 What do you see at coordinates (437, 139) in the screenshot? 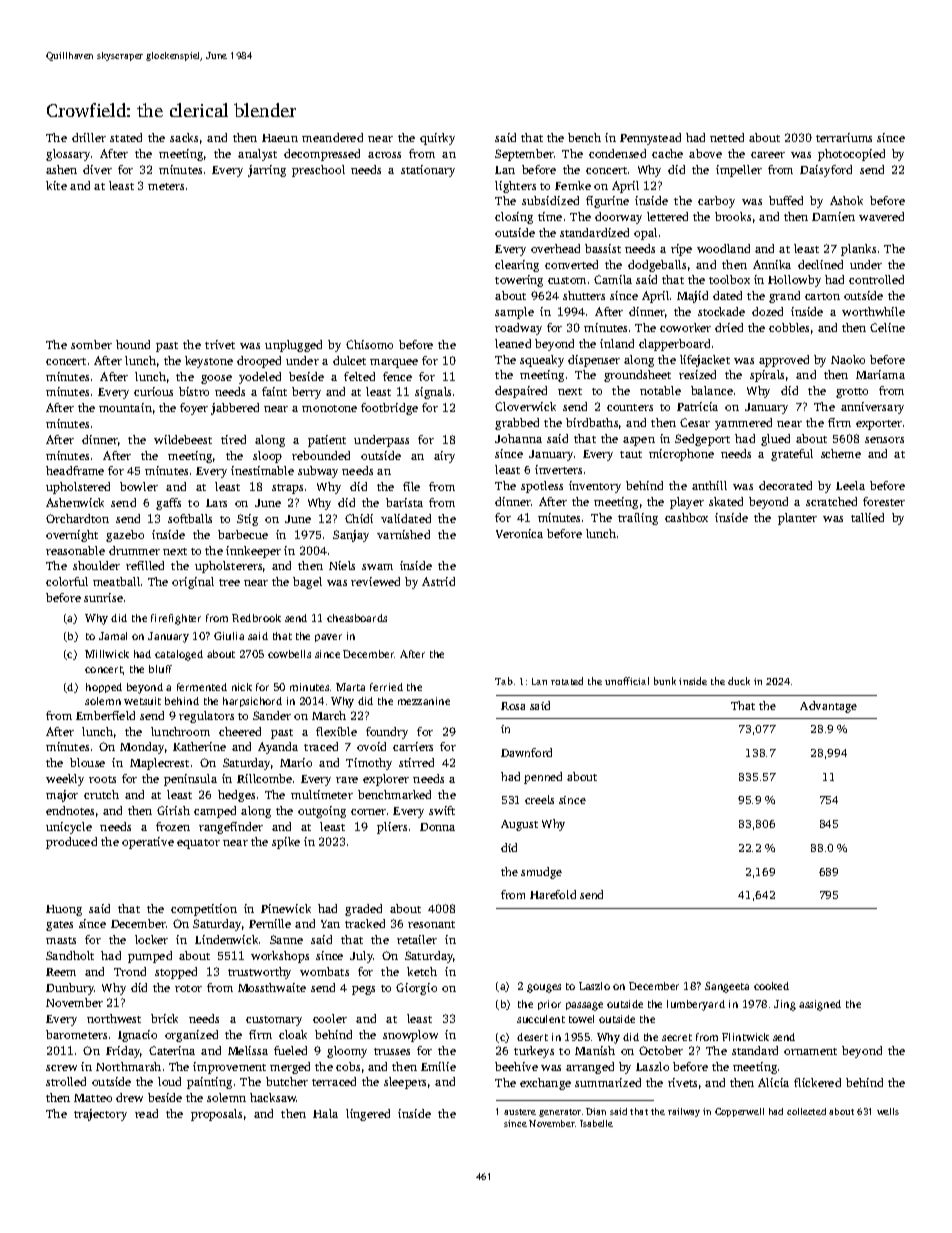
I see `quirky` at bounding box center [437, 139].
